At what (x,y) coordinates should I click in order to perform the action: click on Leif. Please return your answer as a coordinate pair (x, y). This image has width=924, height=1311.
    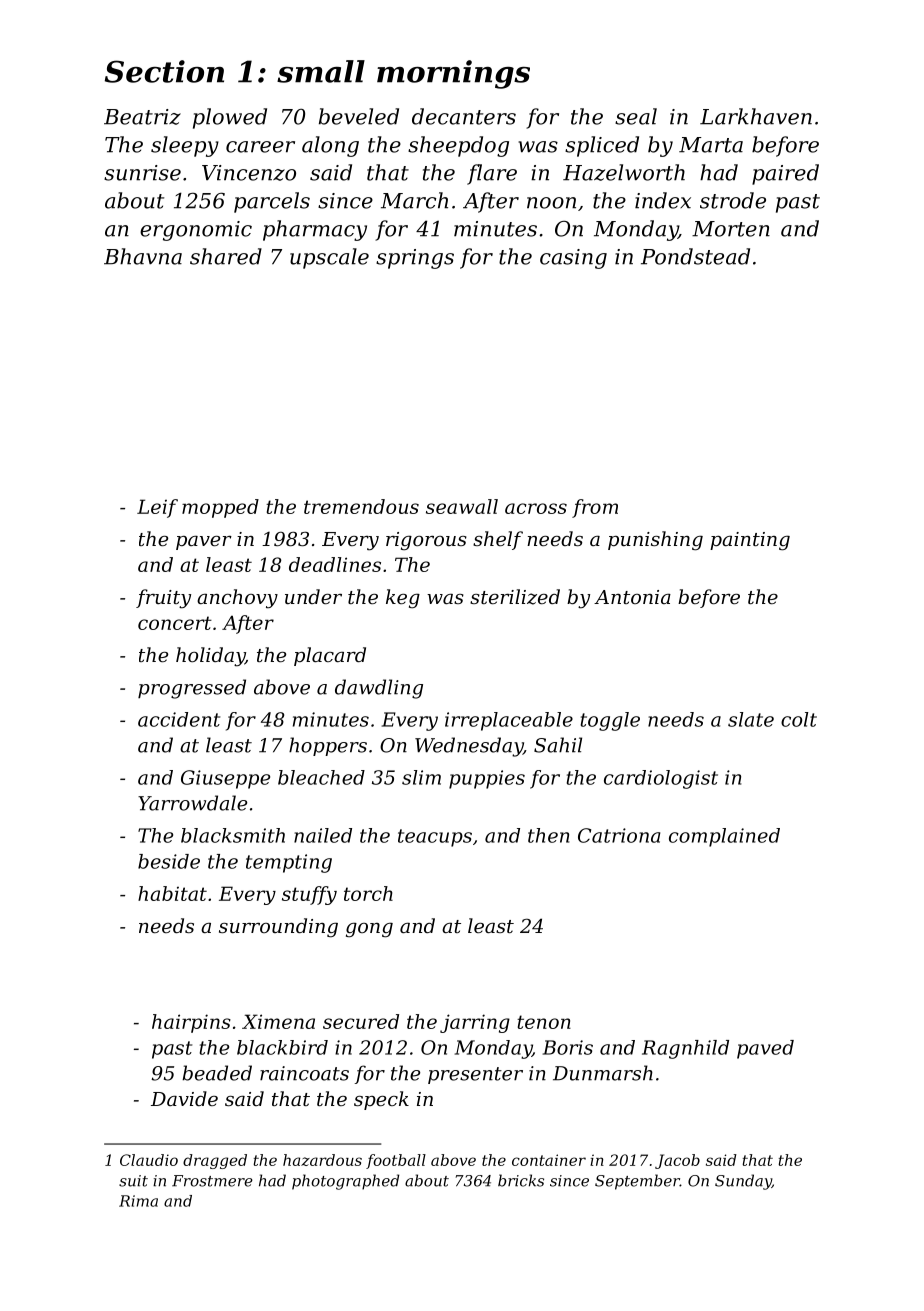
    Looking at the image, I should click on (157, 508).
